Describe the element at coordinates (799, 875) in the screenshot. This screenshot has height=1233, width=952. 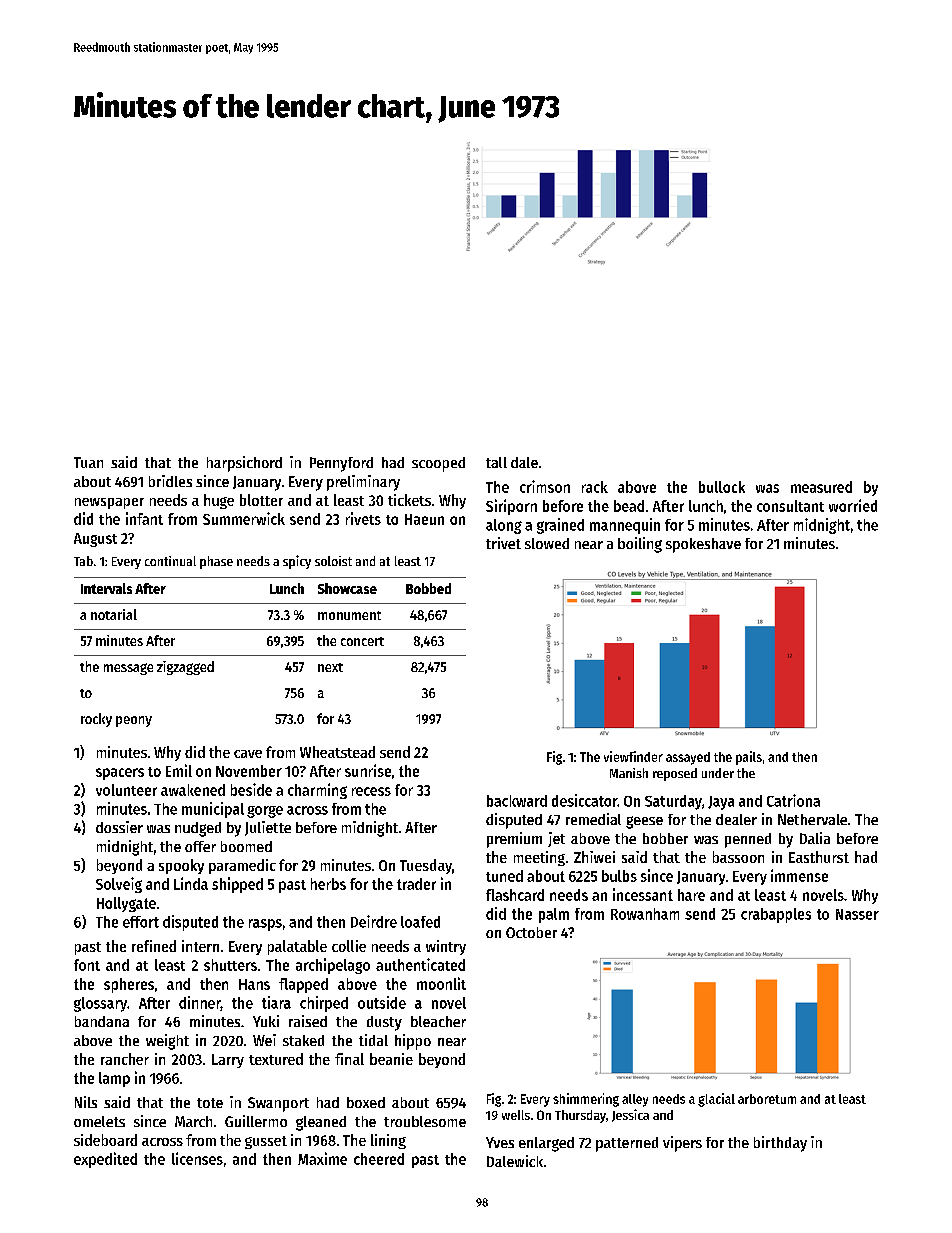
I see `immense` at that location.
